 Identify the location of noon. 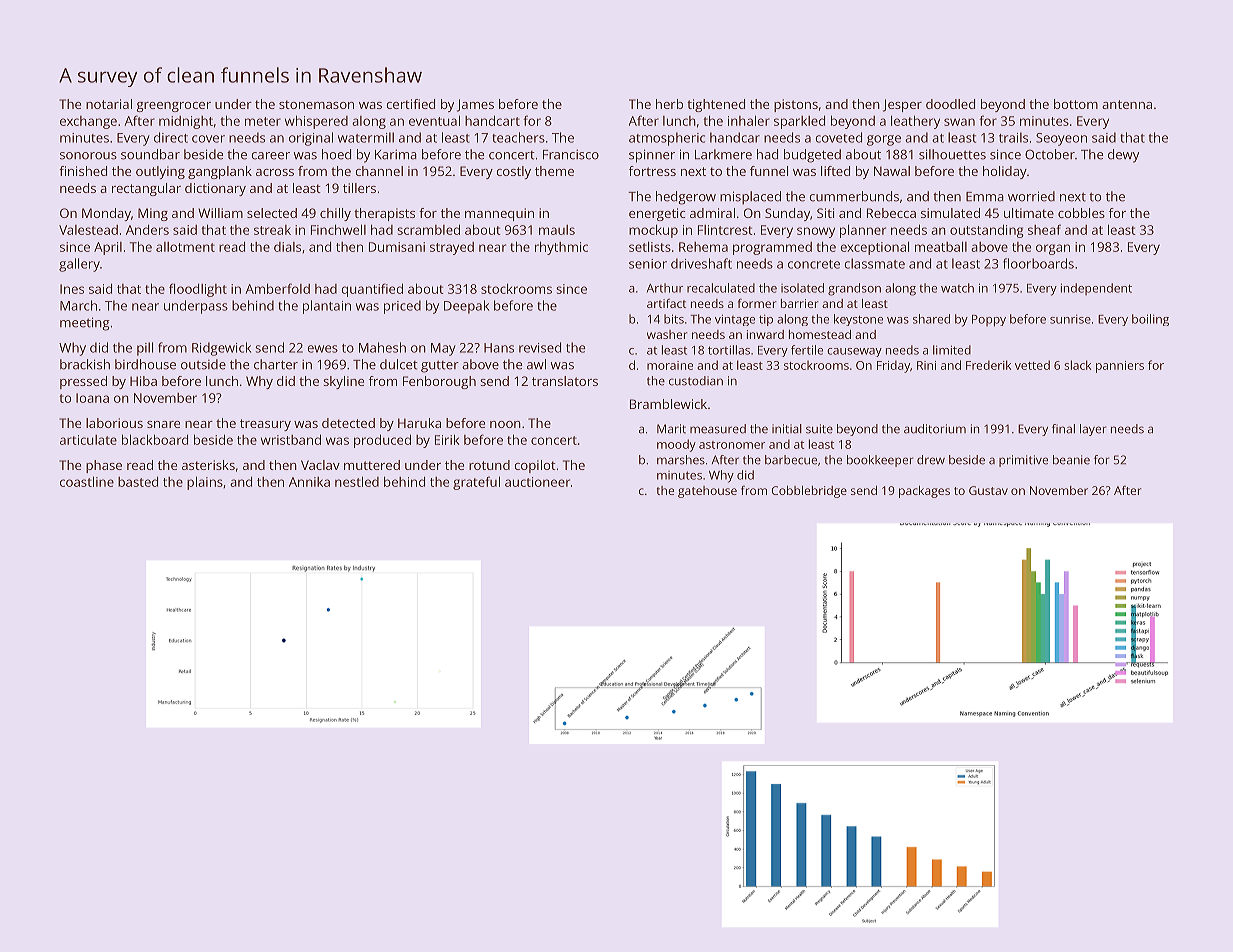
(505, 424).
